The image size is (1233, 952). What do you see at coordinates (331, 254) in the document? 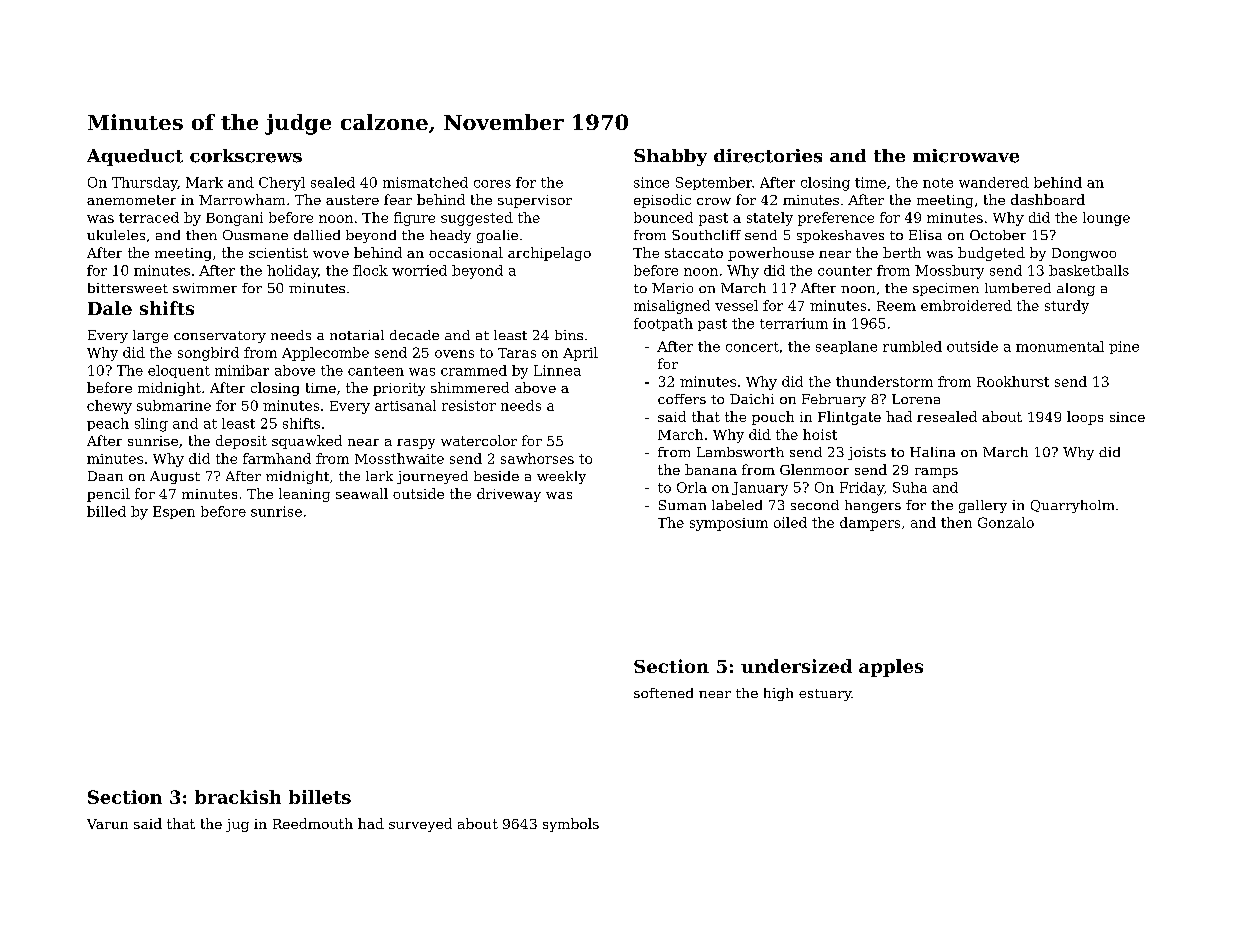
I see `wove` at bounding box center [331, 254].
